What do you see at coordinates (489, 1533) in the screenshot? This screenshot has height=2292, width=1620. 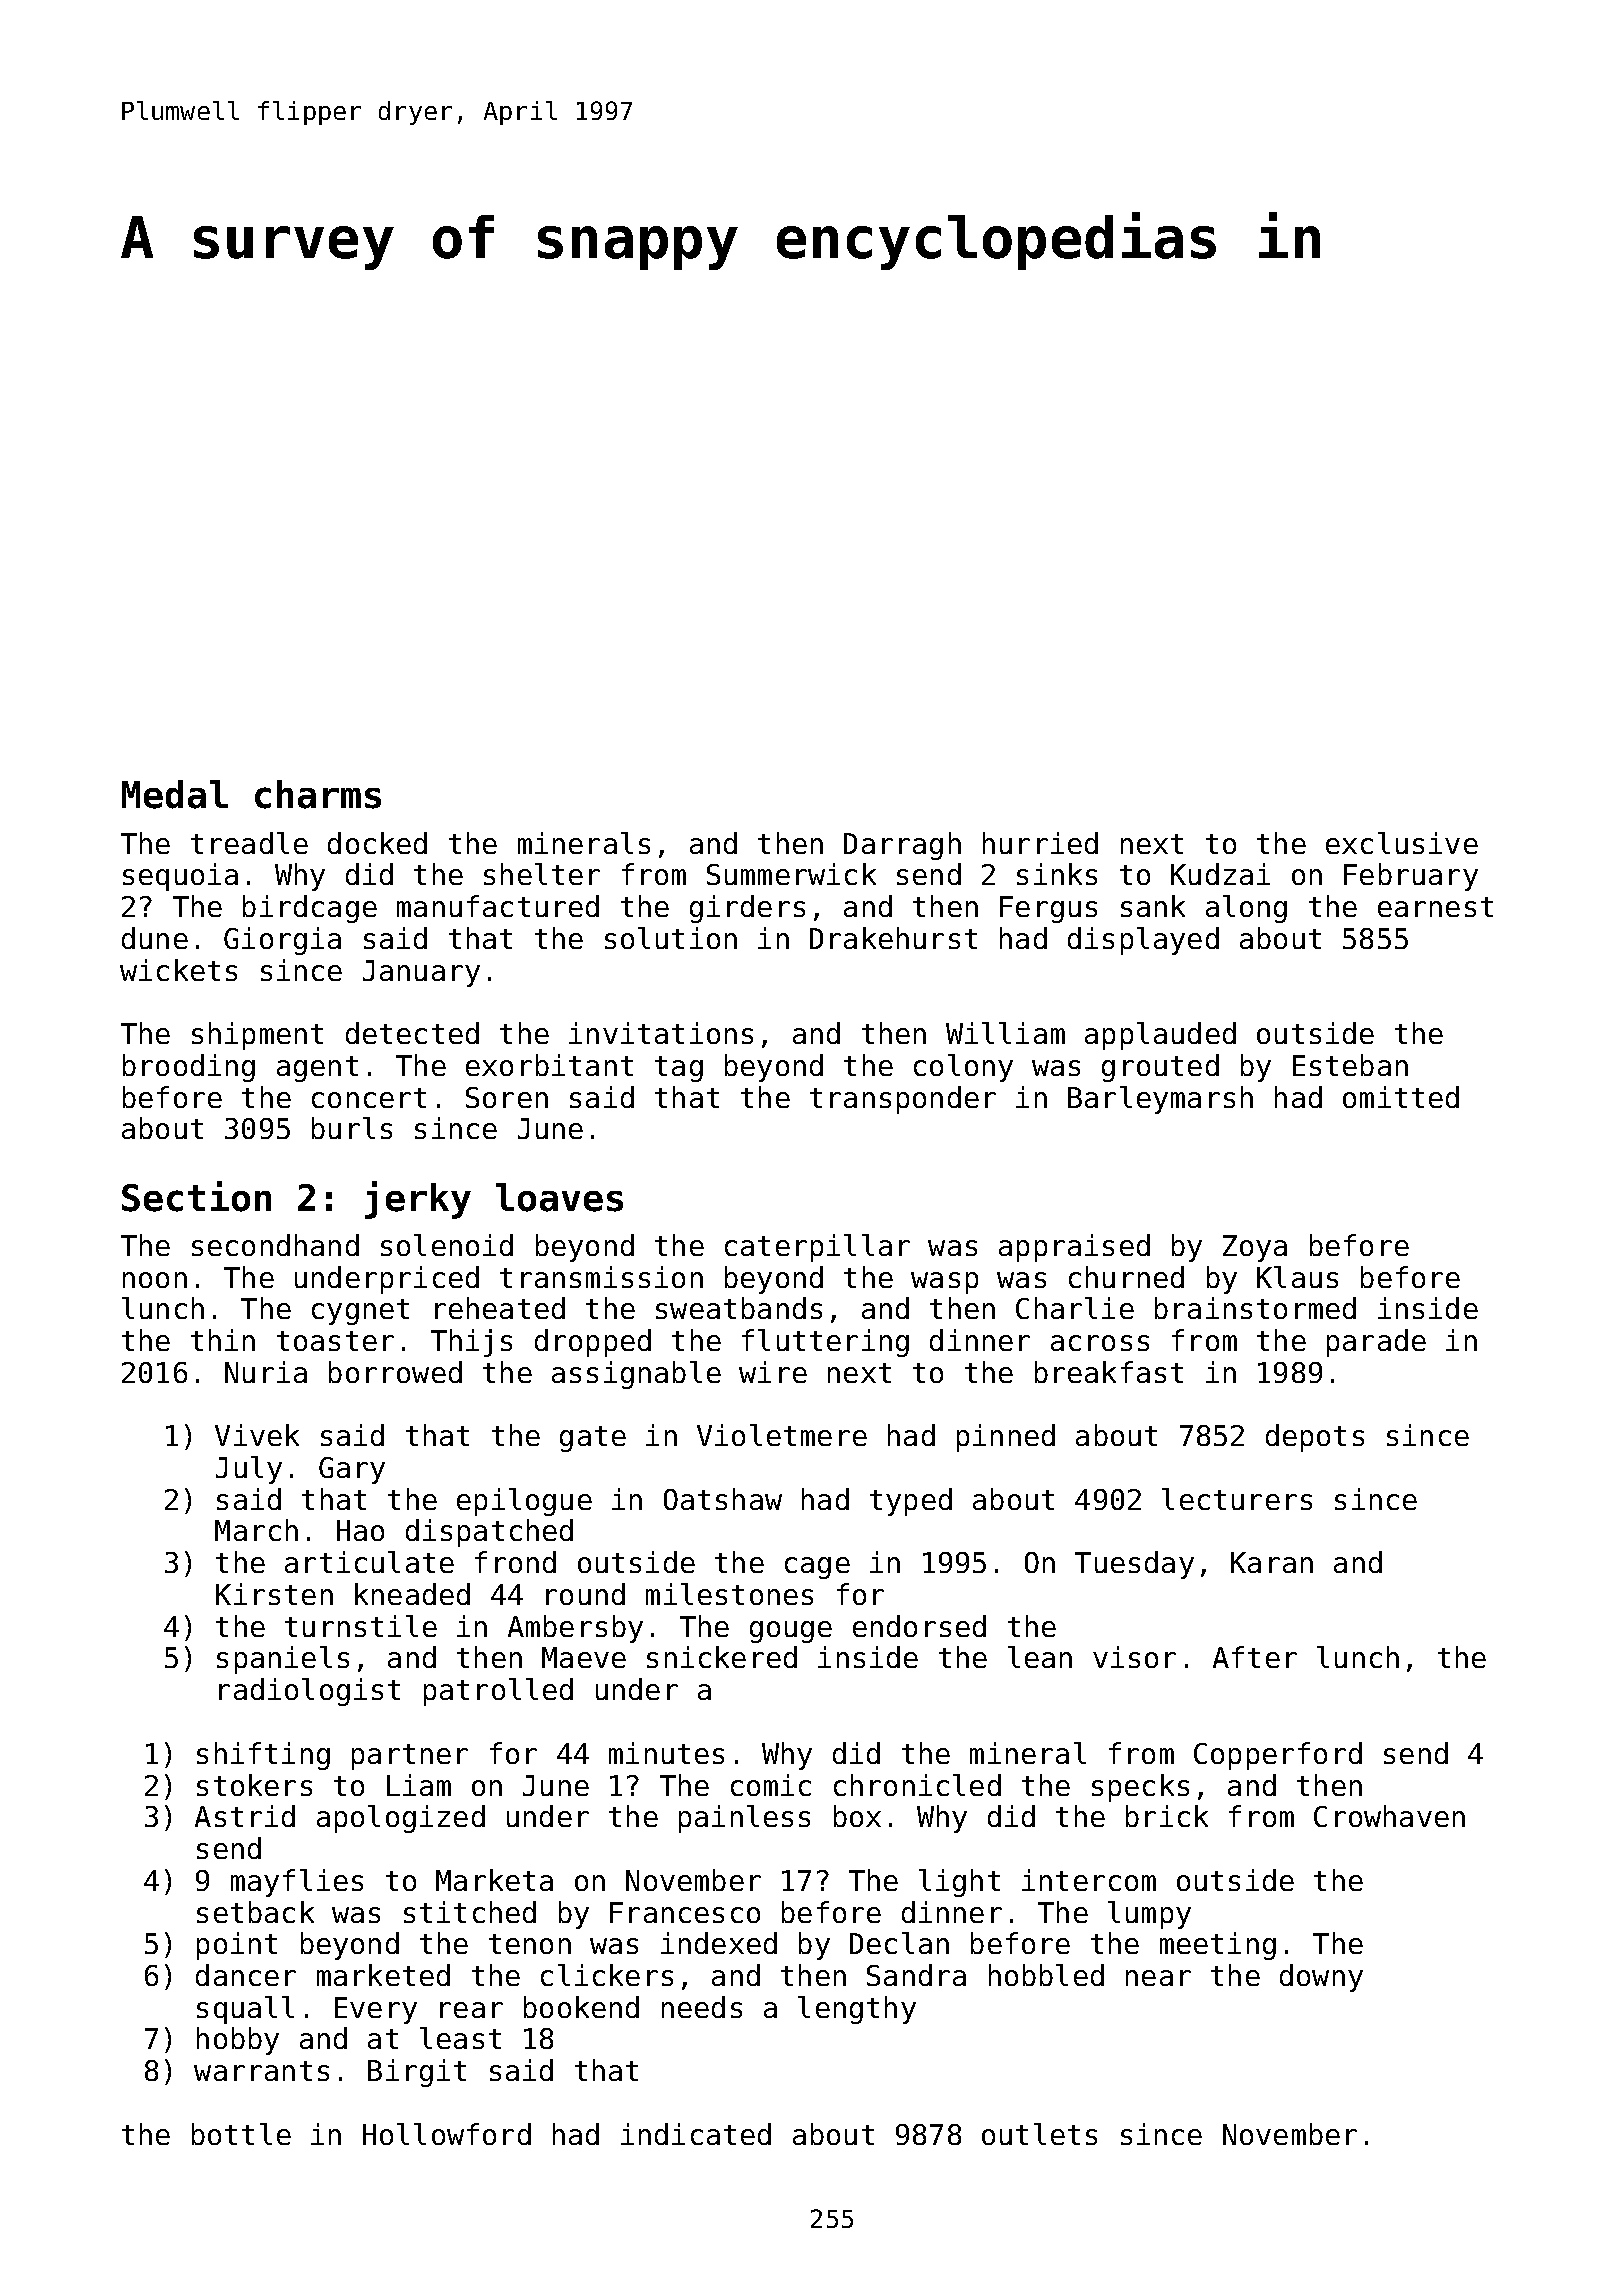 I see `dispatched` at bounding box center [489, 1533].
